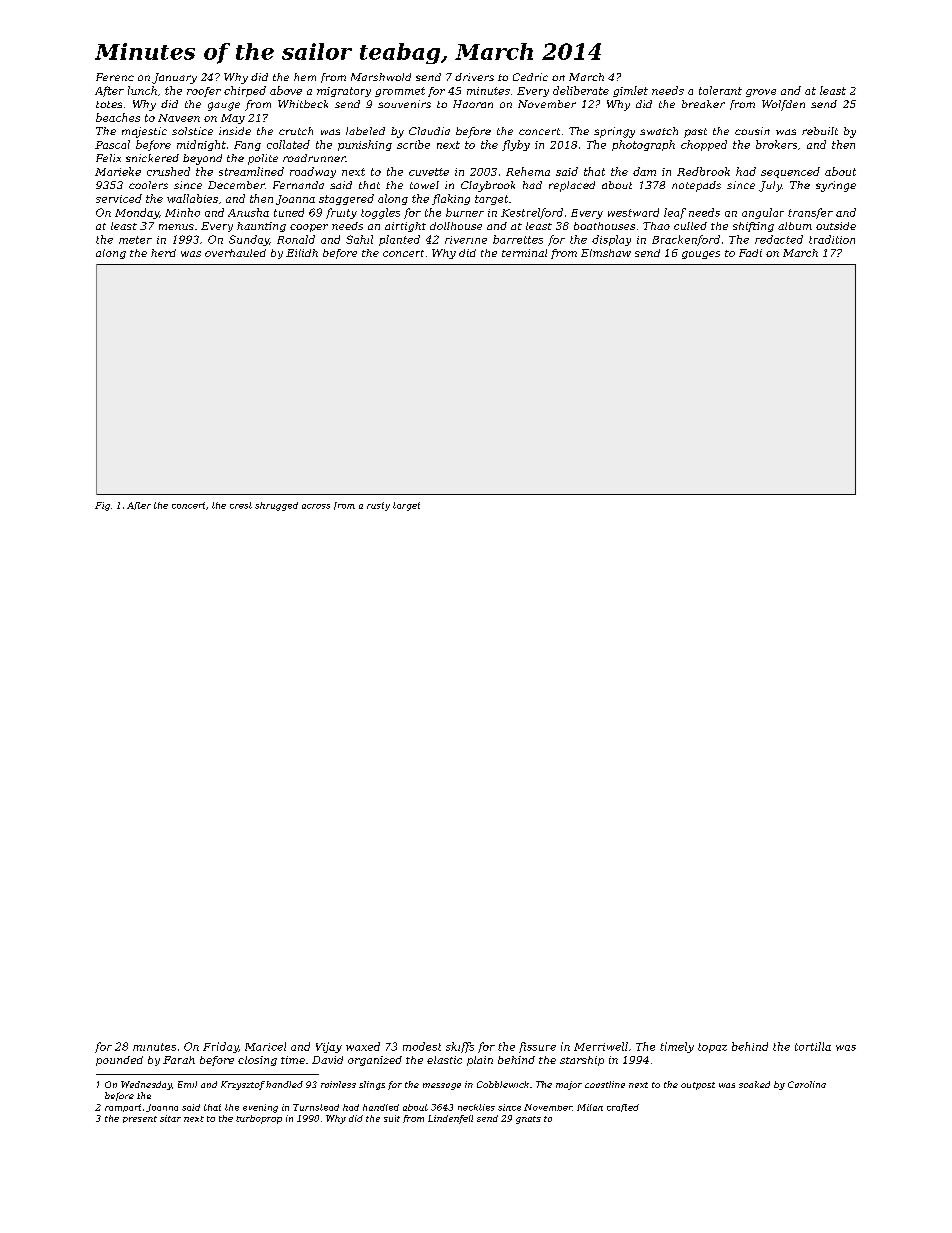  I want to click on overhauled, so click(235, 253).
